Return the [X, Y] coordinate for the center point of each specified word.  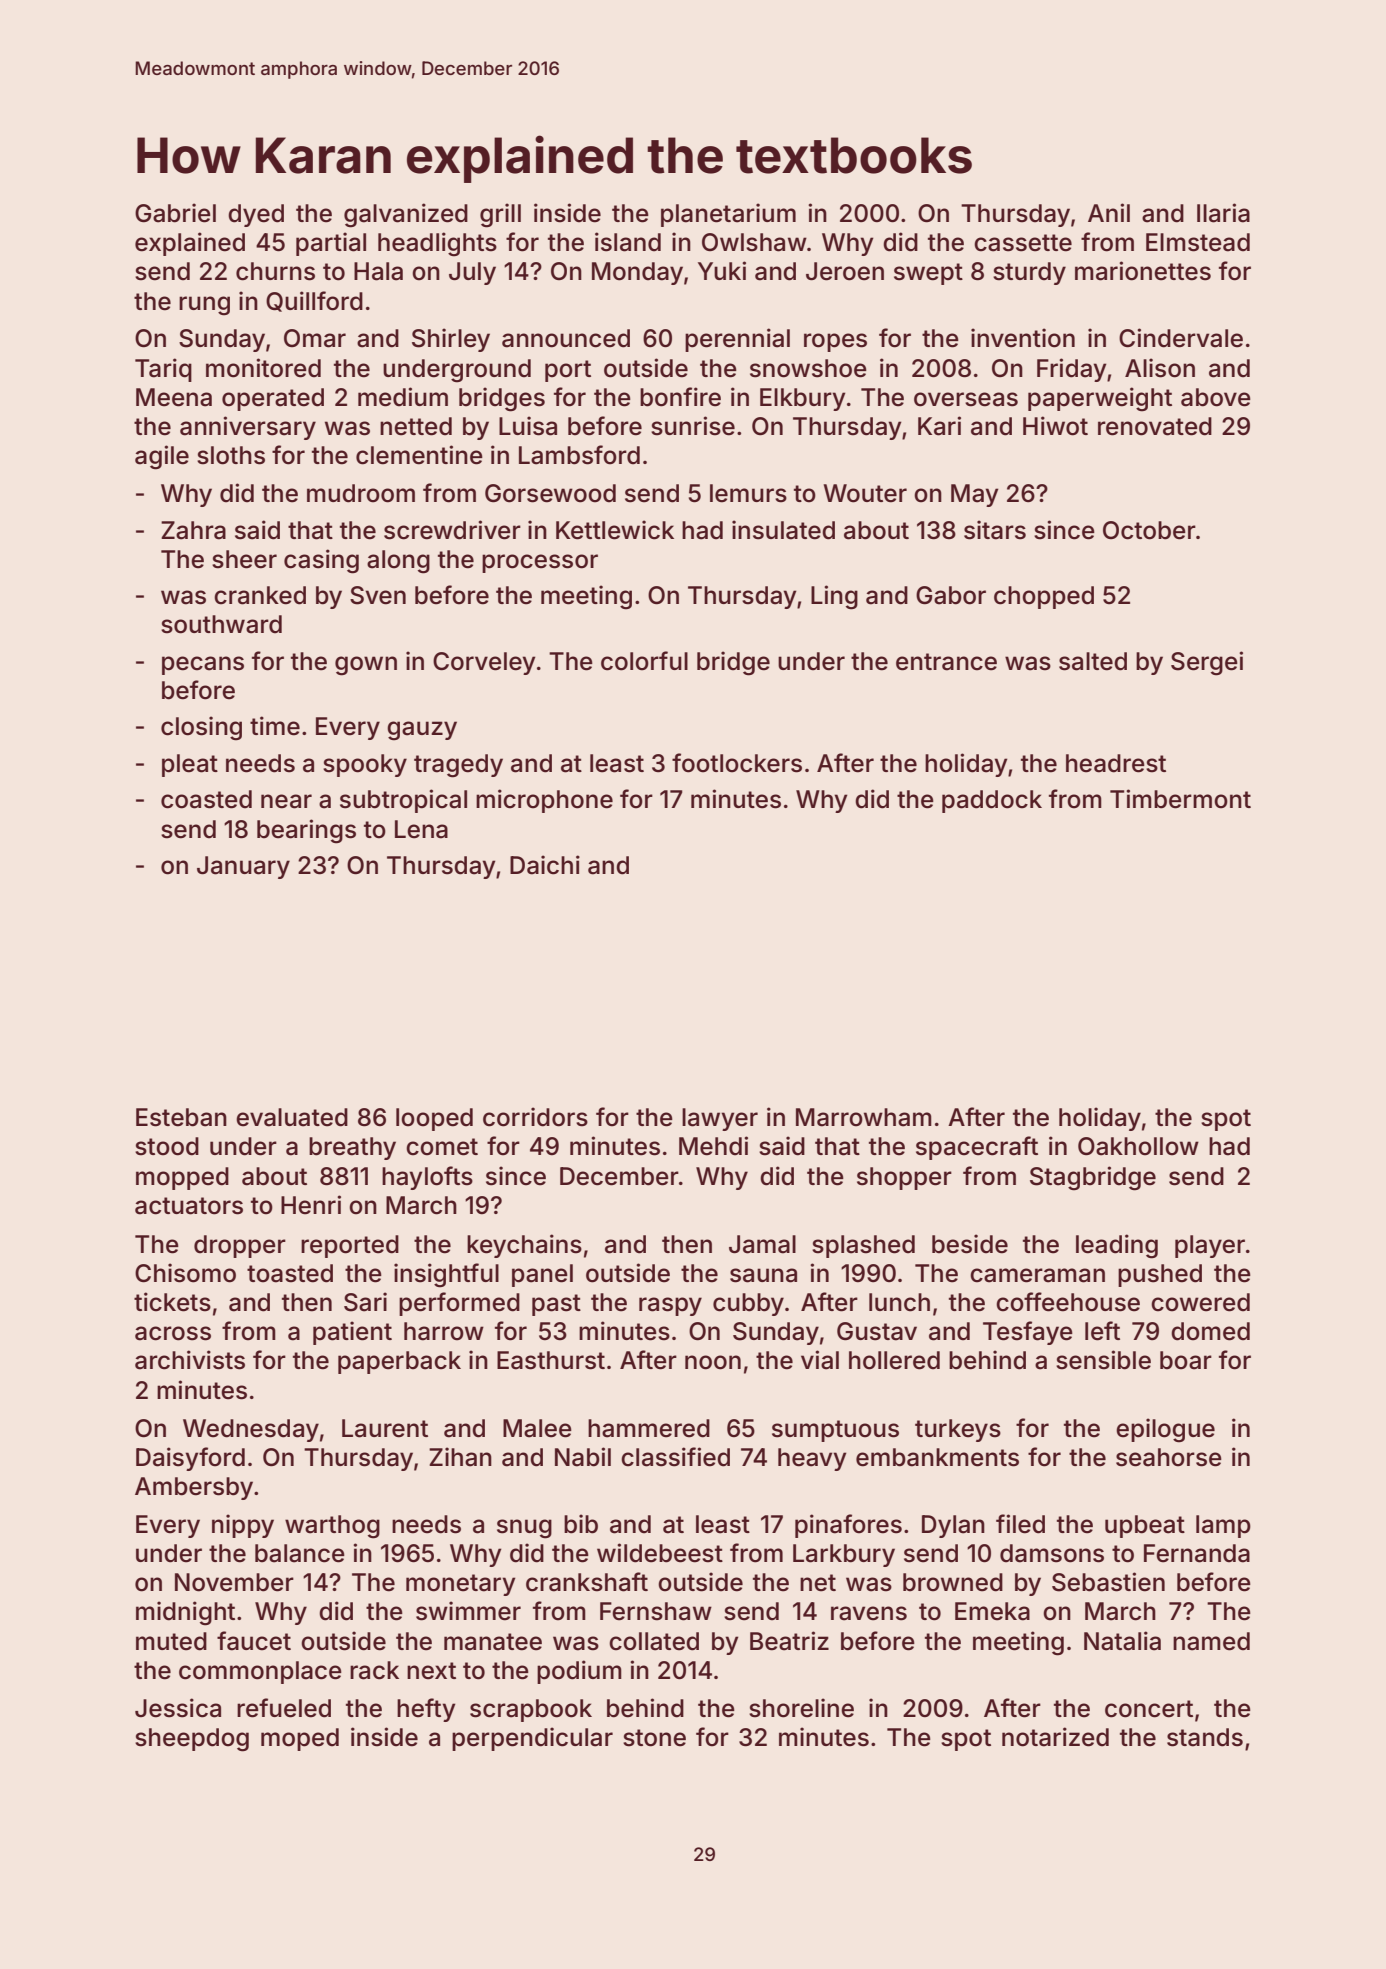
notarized [1055, 1737]
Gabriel [175, 213]
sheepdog [192, 1740]
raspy [670, 1306]
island [628, 242]
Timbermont [1180, 799]
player [1210, 1246]
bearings [306, 831]
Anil [1109, 212]
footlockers [737, 763]
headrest [1116, 763]
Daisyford [190, 1459]
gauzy [422, 731]
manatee [493, 1642]
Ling [834, 597]
